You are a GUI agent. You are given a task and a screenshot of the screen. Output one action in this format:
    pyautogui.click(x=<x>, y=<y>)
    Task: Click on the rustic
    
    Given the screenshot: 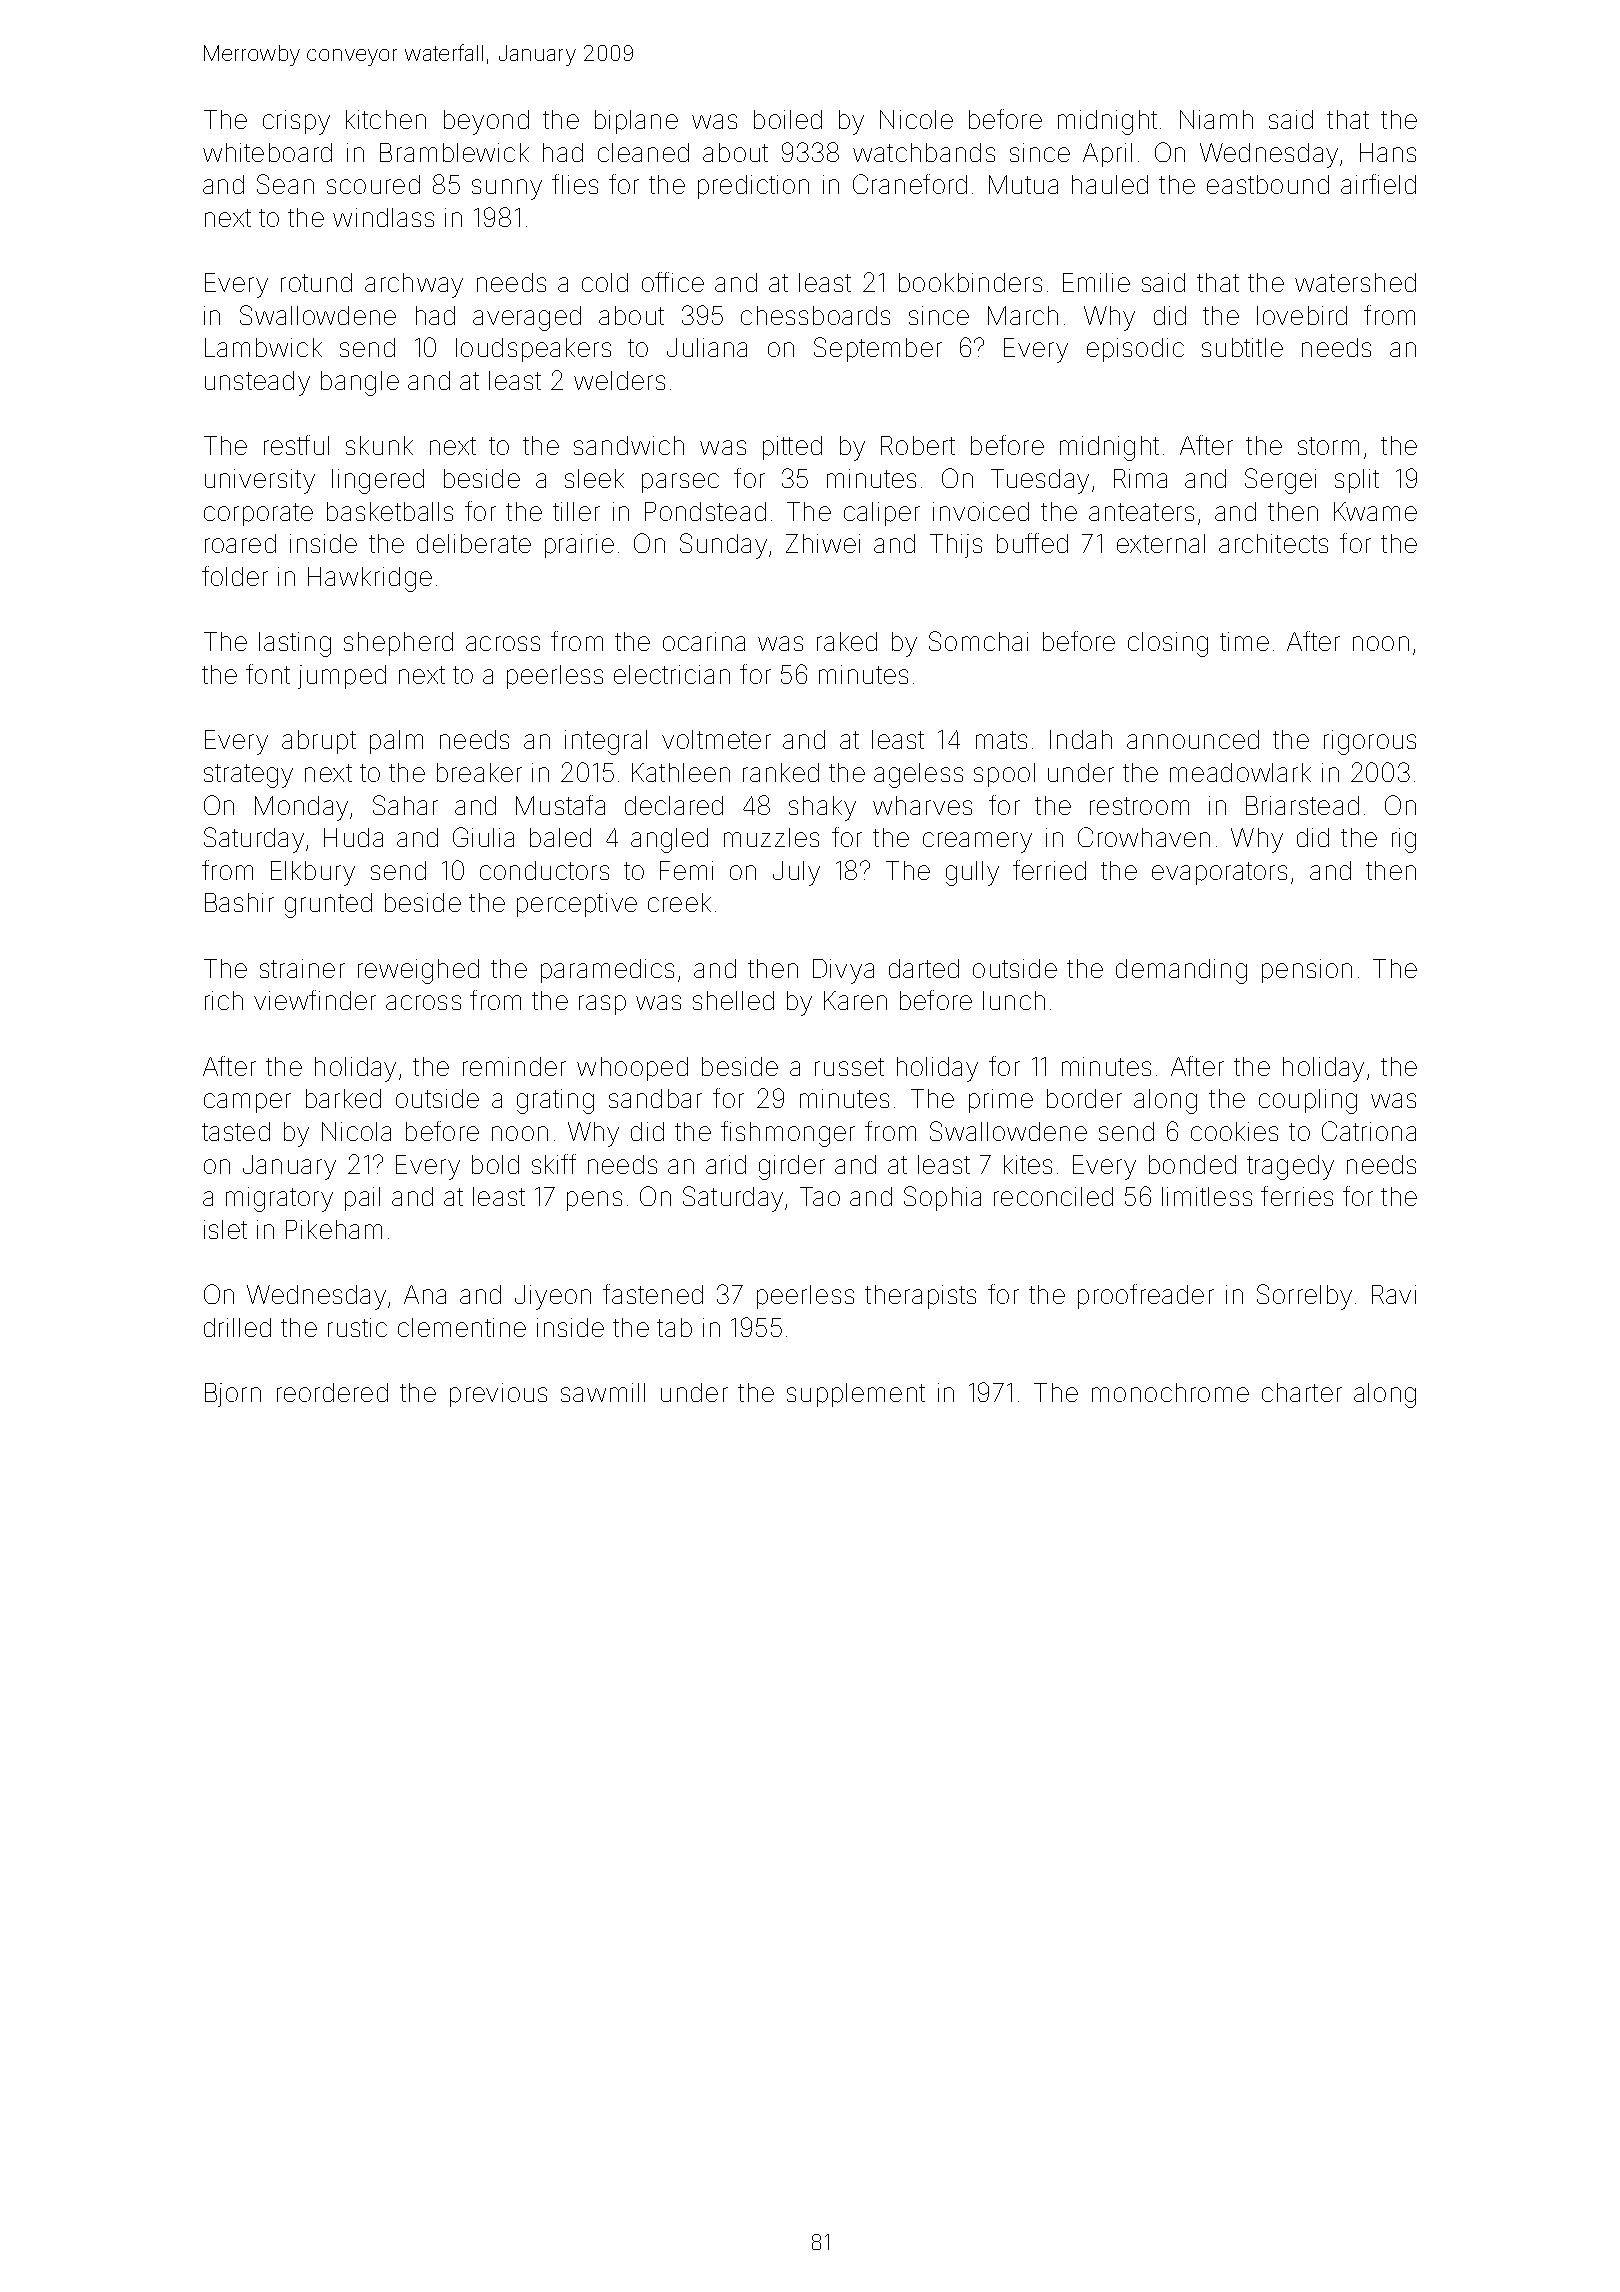 What is the action you would take?
    pyautogui.click(x=357, y=1327)
